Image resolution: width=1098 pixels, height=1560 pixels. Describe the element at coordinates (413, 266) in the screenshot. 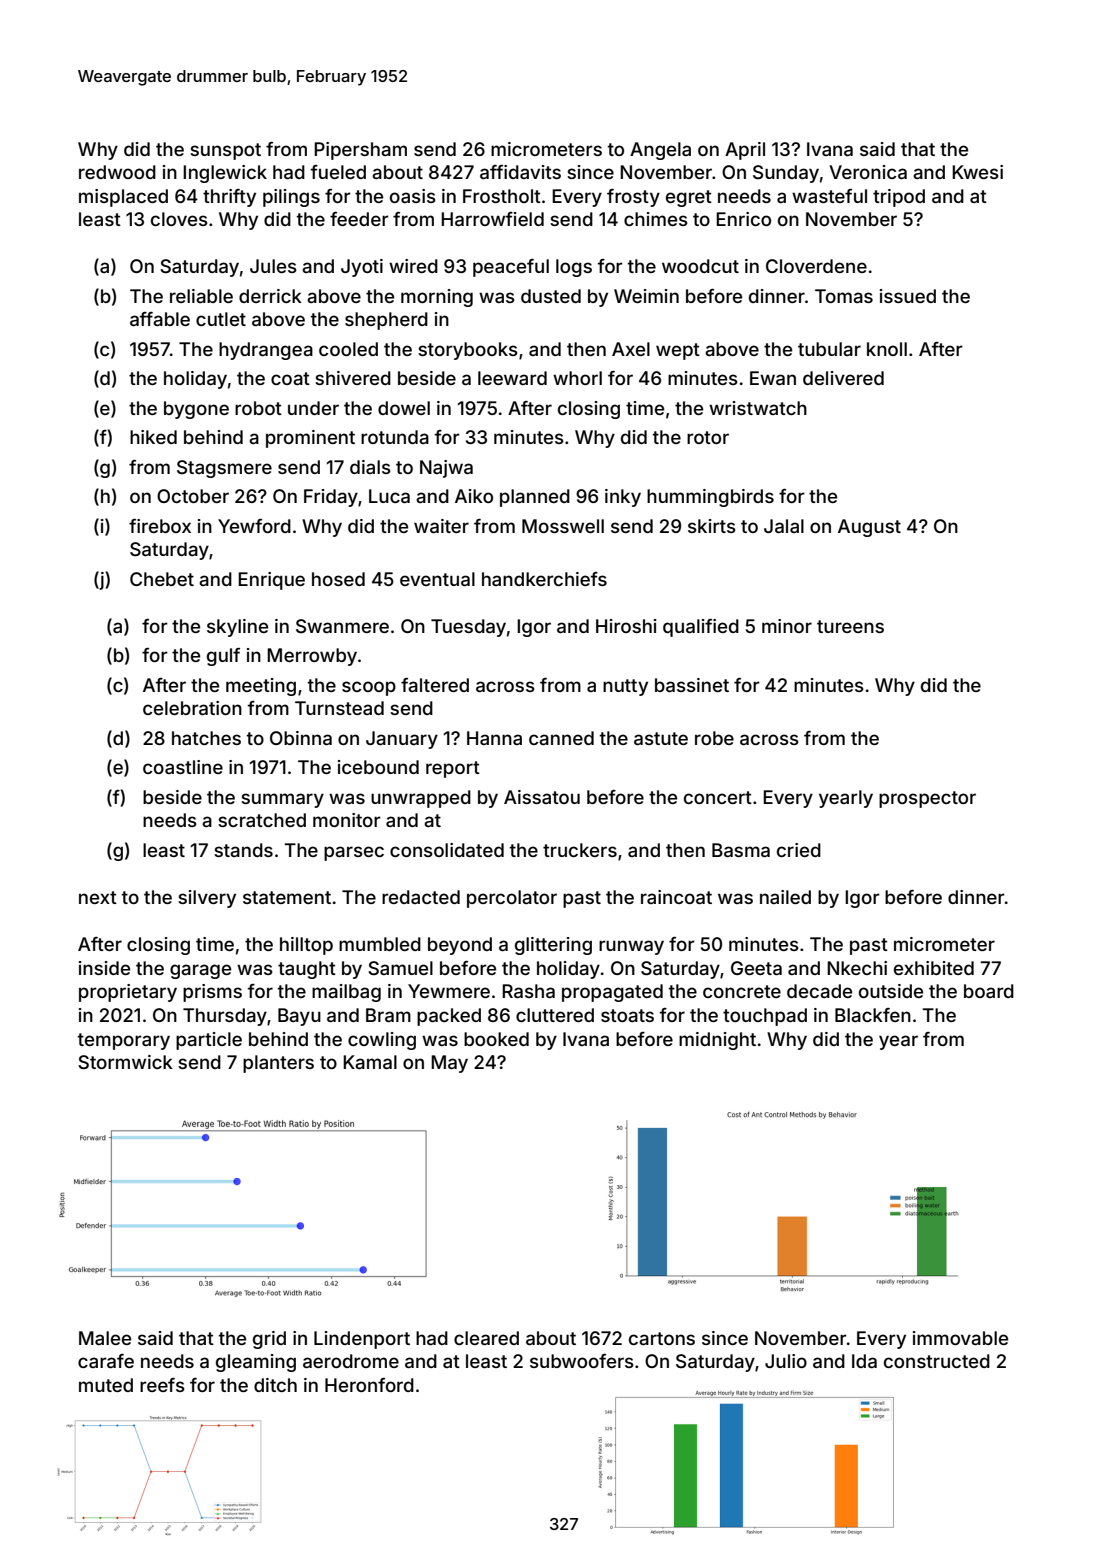

I see `wired` at that location.
